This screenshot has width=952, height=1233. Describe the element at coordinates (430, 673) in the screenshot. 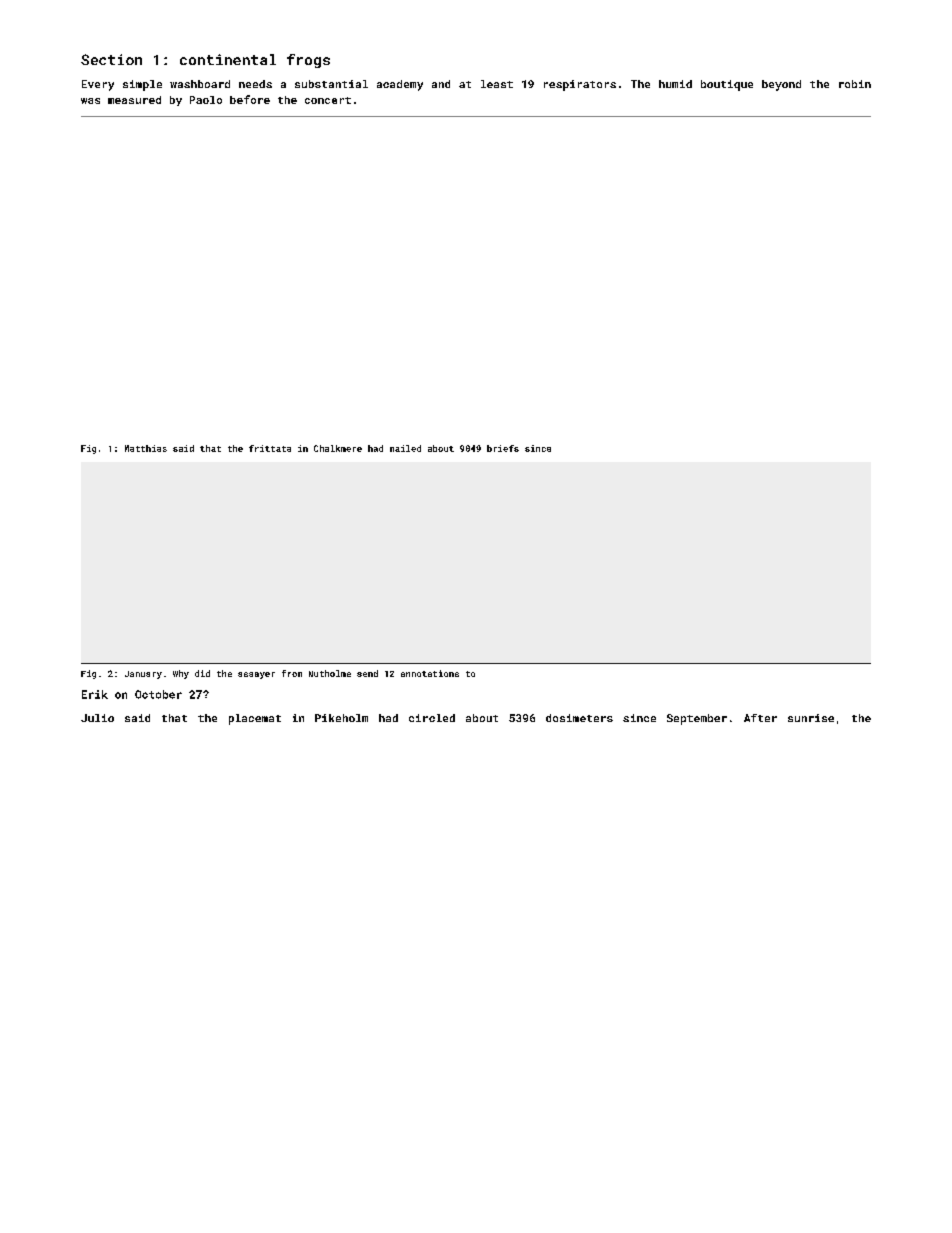

I see `annotations` at that location.
